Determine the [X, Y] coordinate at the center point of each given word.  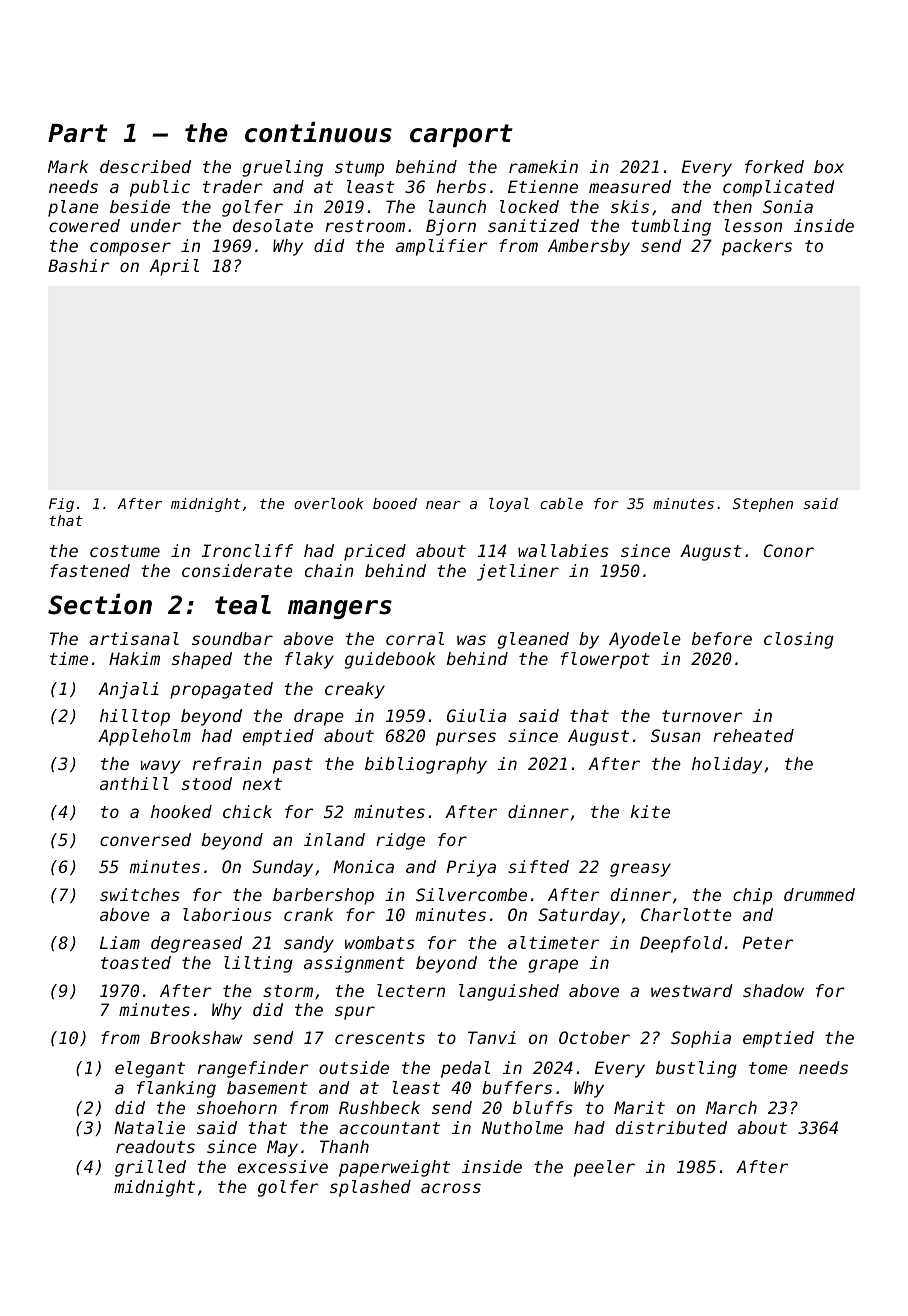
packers [757, 247]
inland [334, 839]
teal [243, 605]
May [282, 1148]
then [732, 206]
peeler [604, 1168]
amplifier [441, 247]
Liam [120, 942]
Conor [788, 550]
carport [461, 135]
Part [78, 133]
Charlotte [686, 914]
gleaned [533, 640]
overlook [329, 503]
